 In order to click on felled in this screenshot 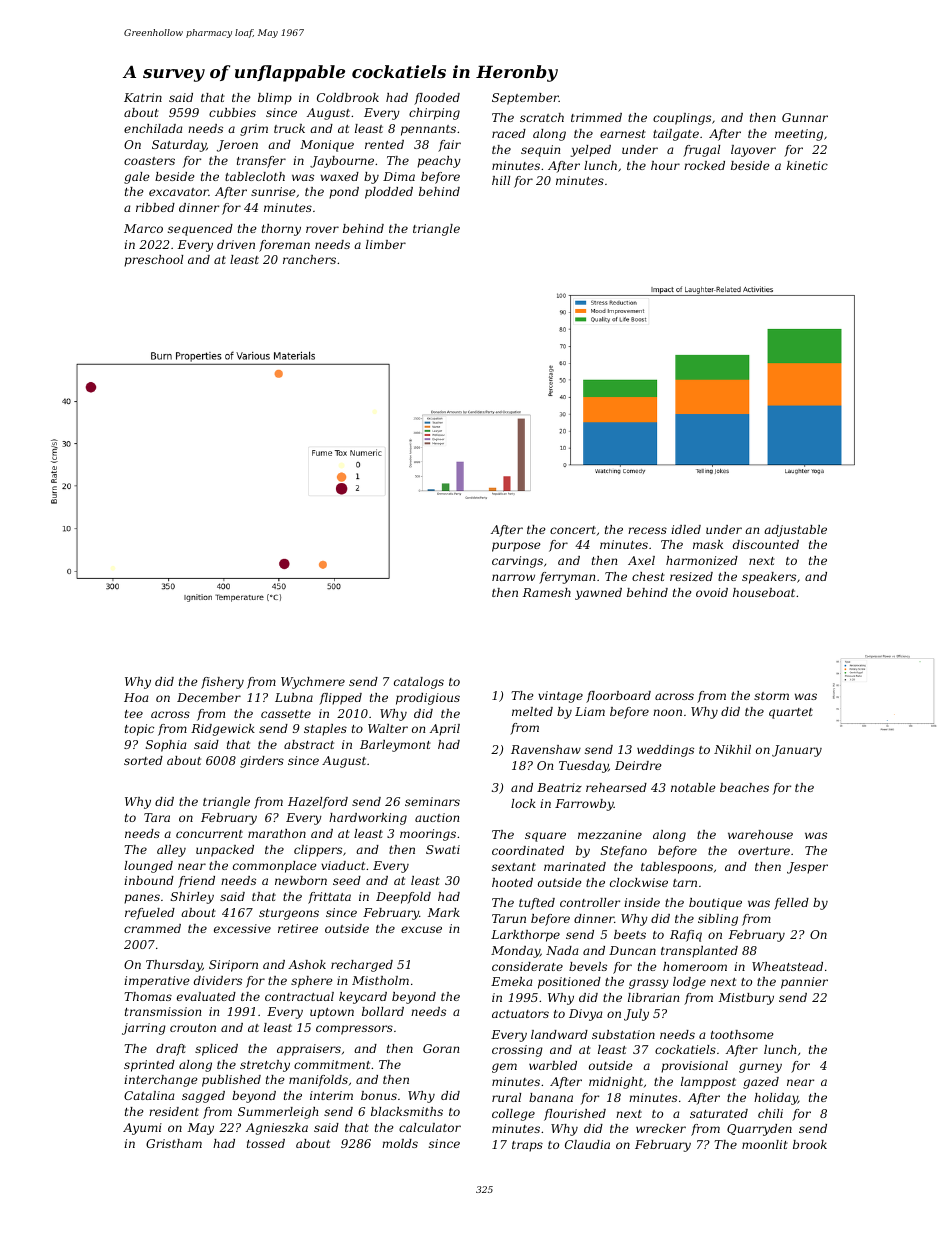, I will do `click(791, 904)`.
